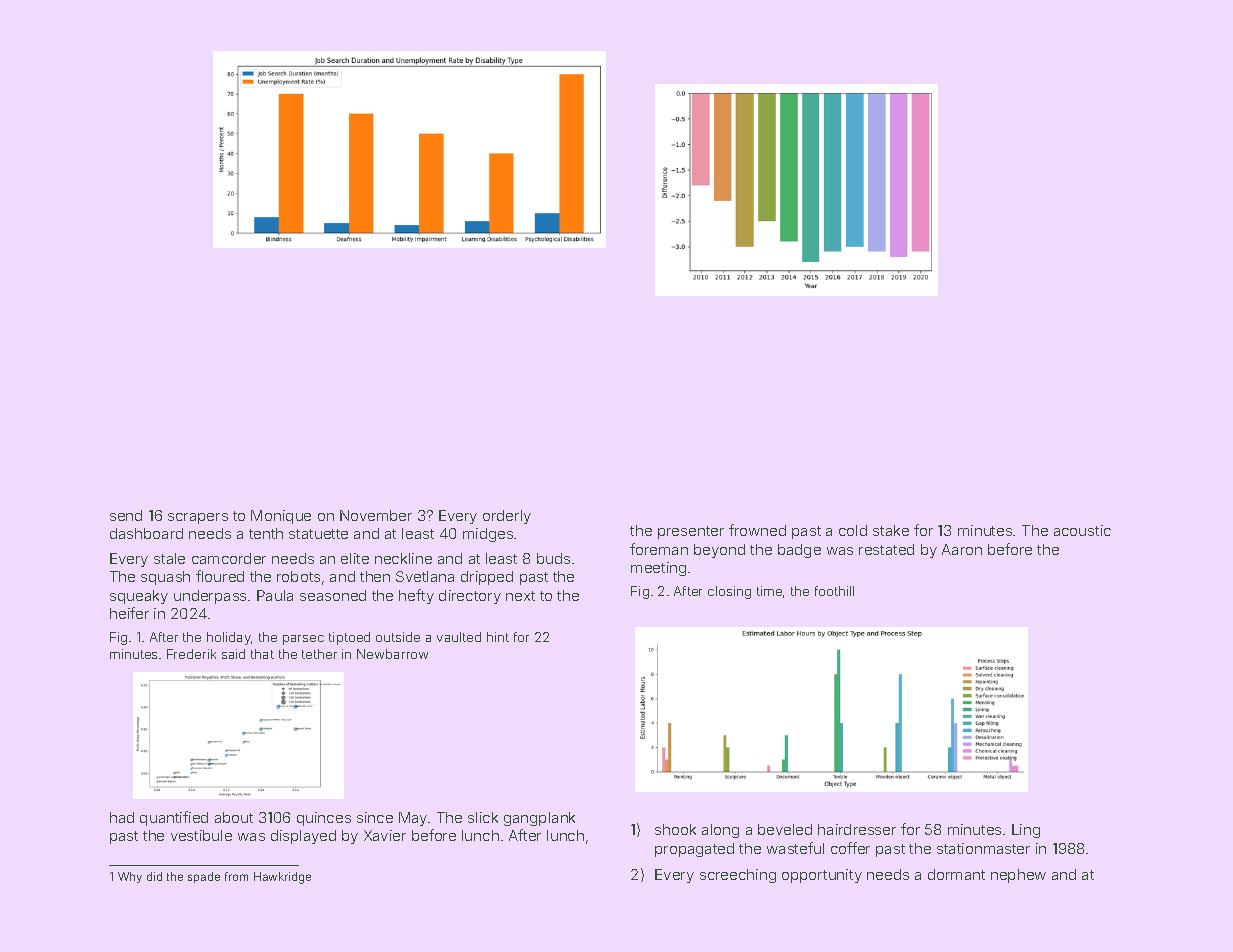  I want to click on hairdresser, so click(857, 829).
